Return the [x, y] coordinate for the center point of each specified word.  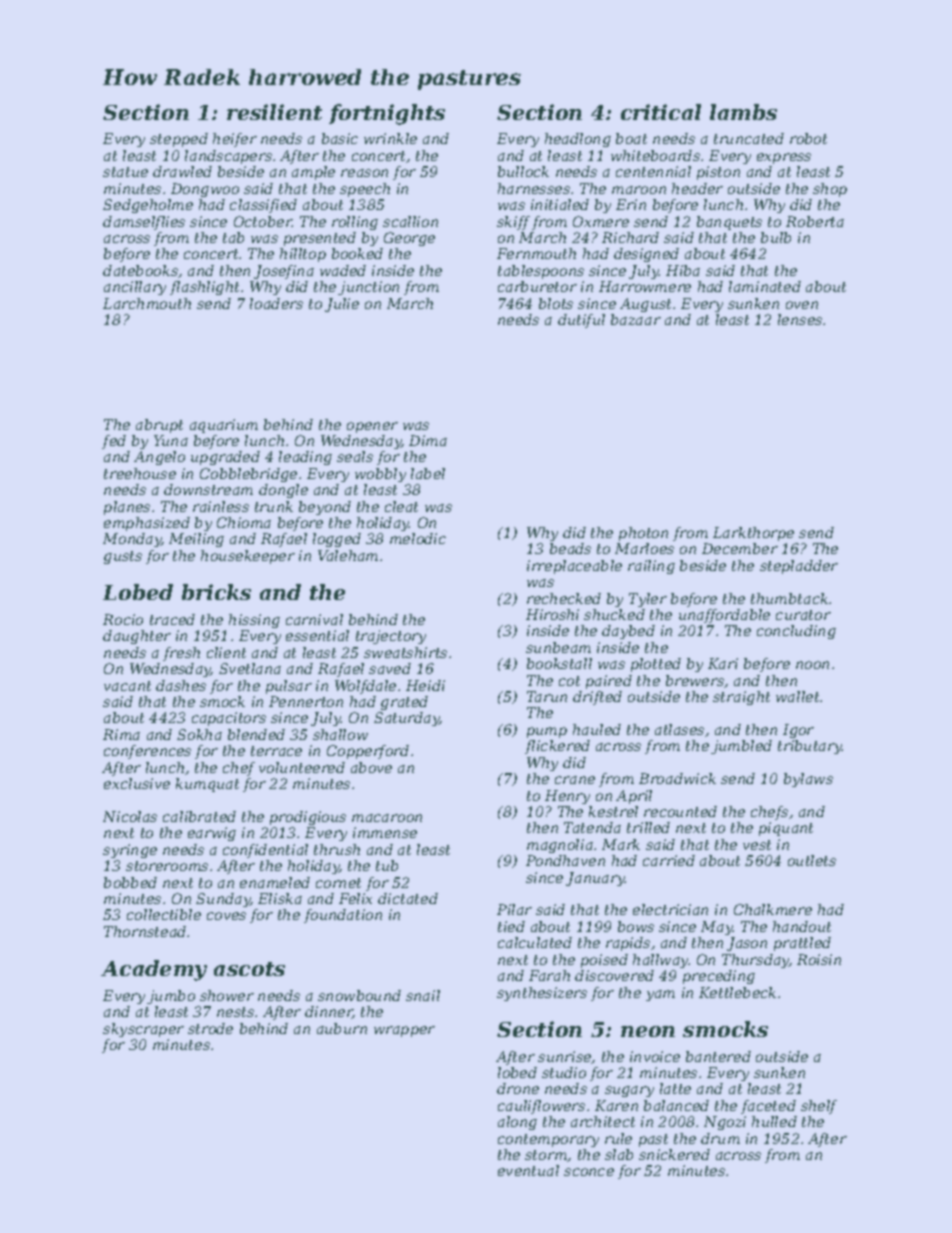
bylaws [808, 780]
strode [210, 1028]
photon [643, 534]
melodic [418, 538]
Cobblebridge [248, 475]
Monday [132, 540]
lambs [743, 112]
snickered [674, 1154]
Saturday [407, 719]
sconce [589, 1172]
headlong [578, 140]
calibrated [199, 816]
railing [651, 567]
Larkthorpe [753, 534]
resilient [274, 112]
